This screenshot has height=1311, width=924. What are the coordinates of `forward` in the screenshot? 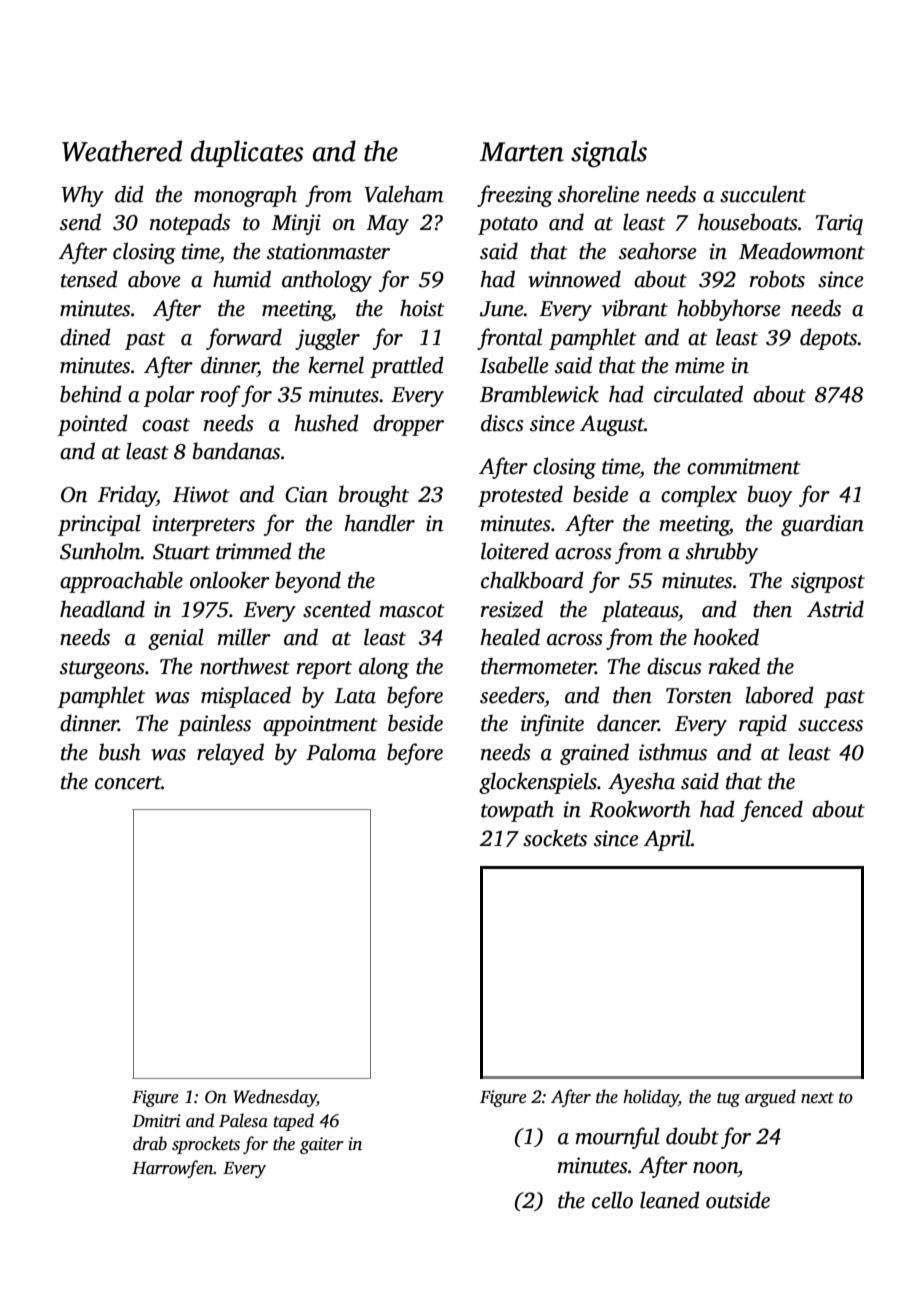 It's located at (244, 339).
